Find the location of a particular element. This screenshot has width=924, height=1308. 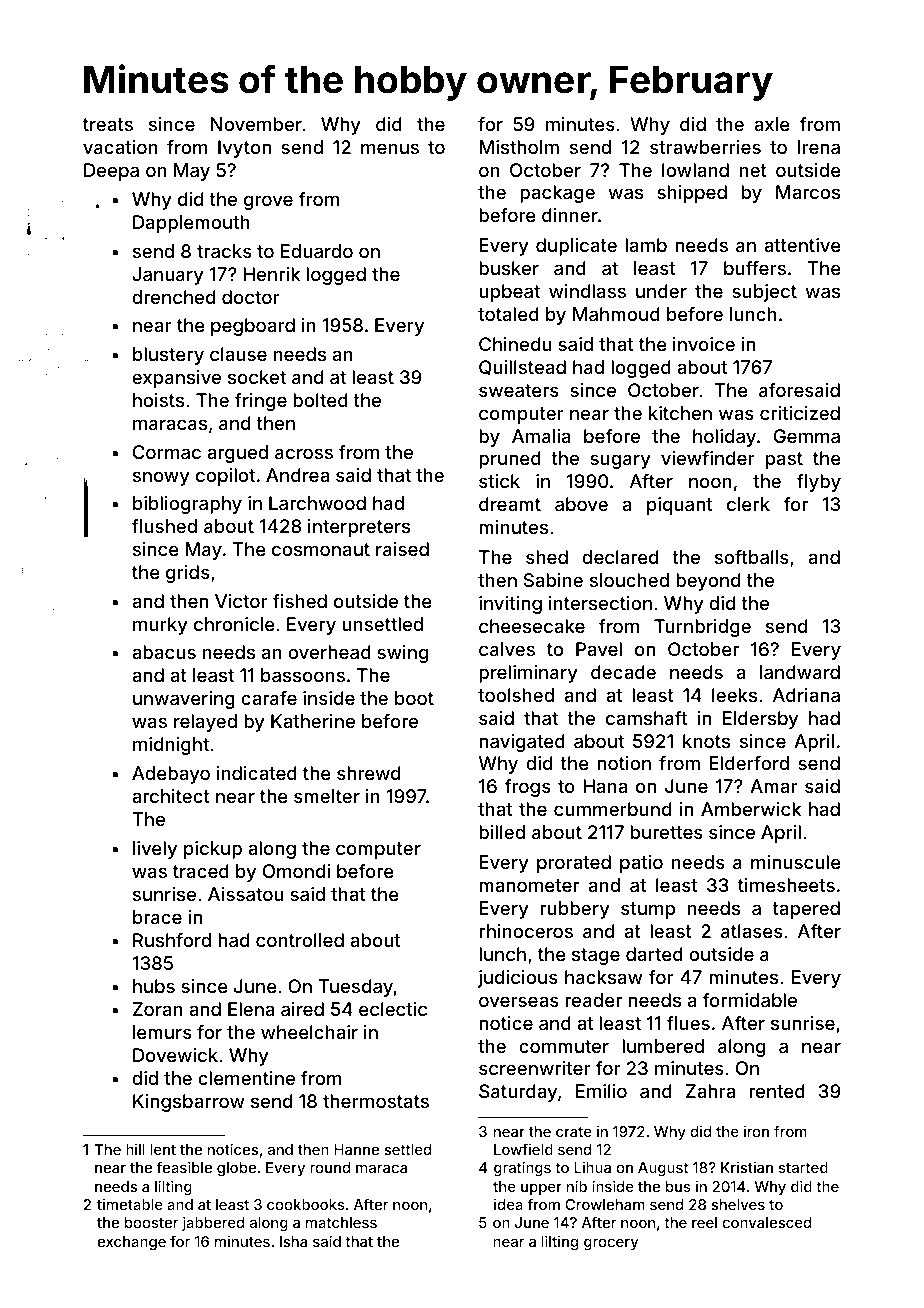

pegboard is located at coordinates (253, 327).
